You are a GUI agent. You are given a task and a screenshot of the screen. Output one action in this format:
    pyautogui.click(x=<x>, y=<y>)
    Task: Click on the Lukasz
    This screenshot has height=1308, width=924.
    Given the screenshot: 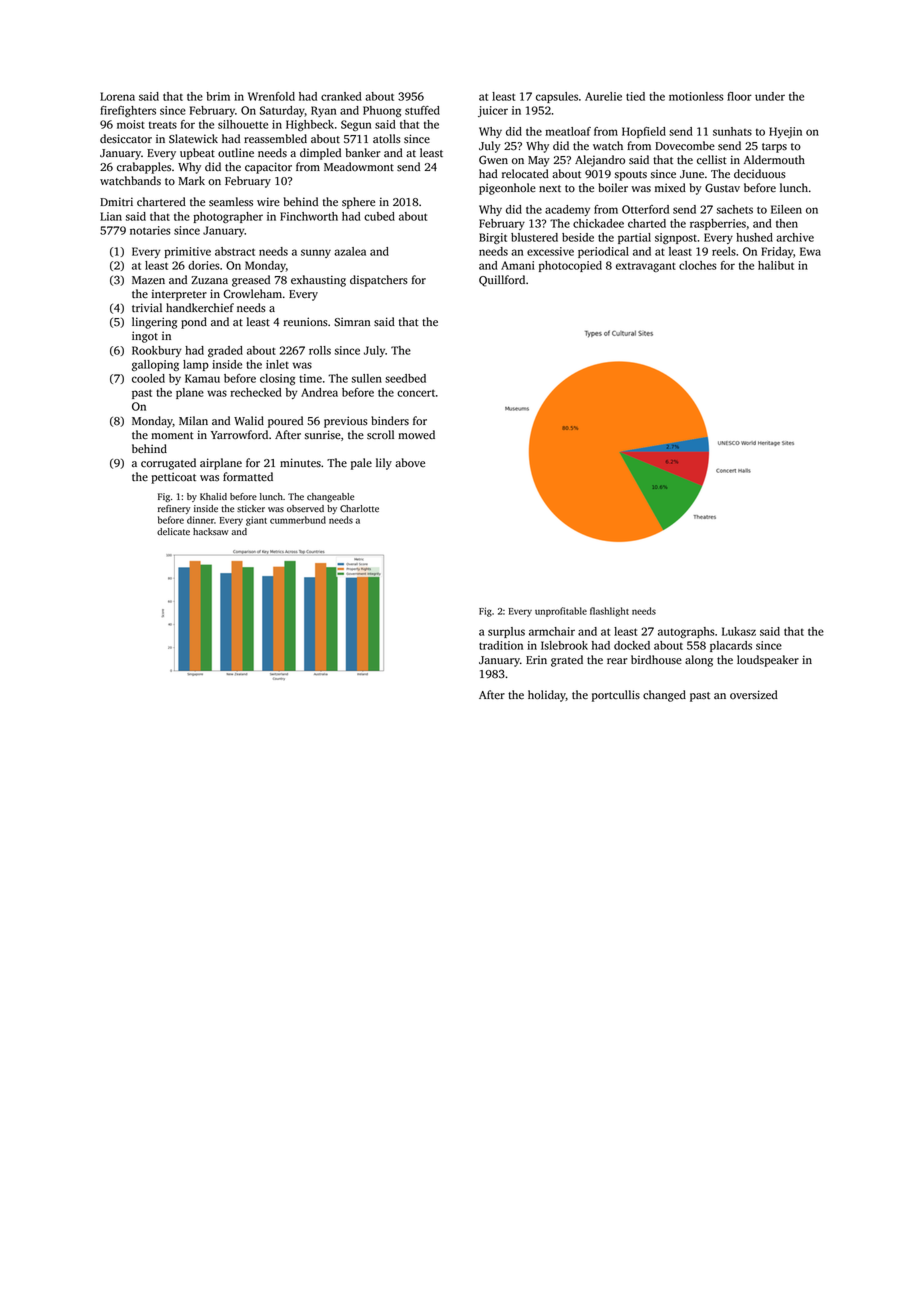 What is the action you would take?
    pyautogui.click(x=739, y=631)
